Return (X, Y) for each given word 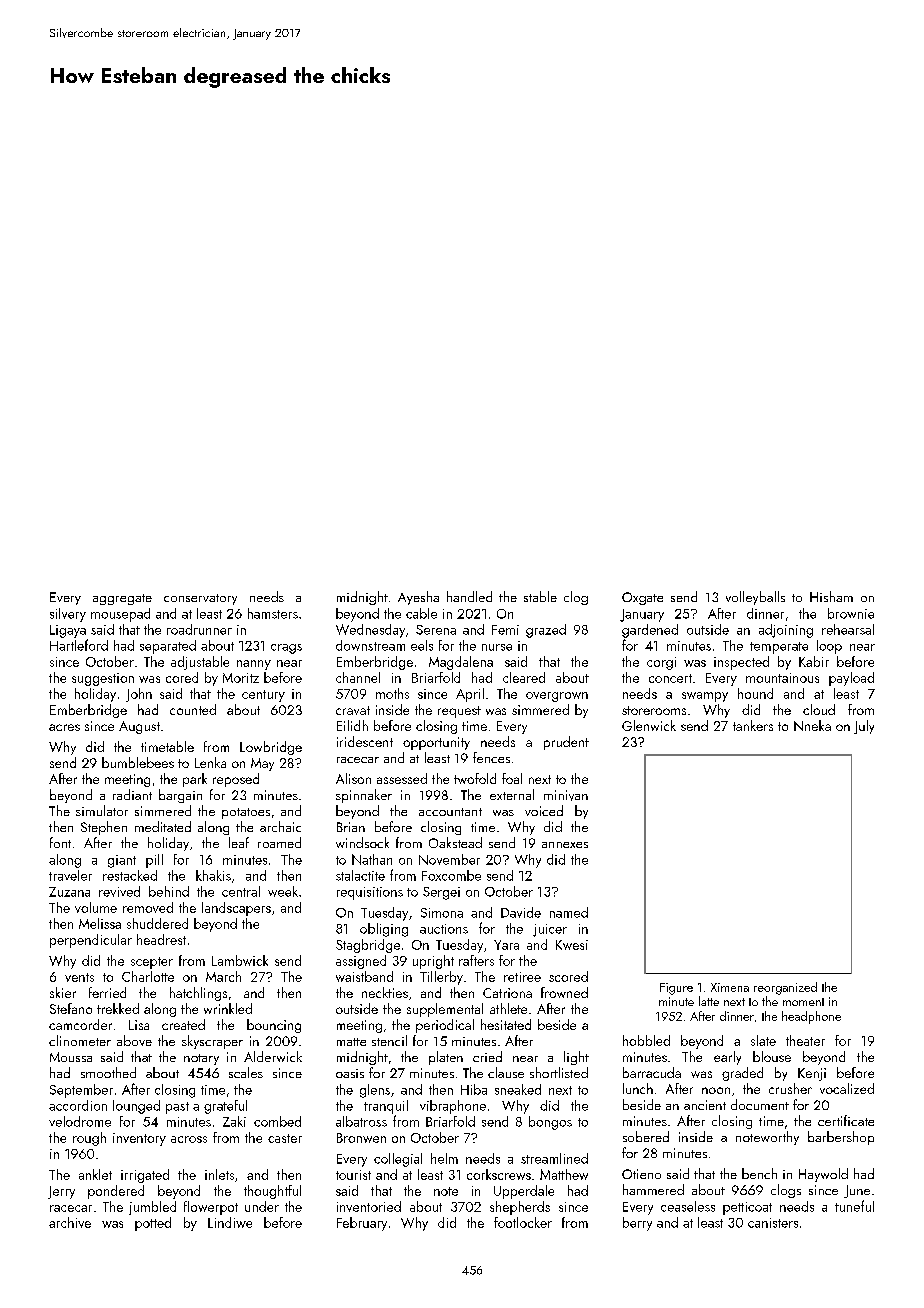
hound (755, 693)
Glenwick (649, 725)
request (459, 712)
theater (805, 1040)
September (81, 1091)
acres (64, 727)
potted (153, 1224)
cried (487, 1056)
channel (358, 677)
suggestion (103, 679)
